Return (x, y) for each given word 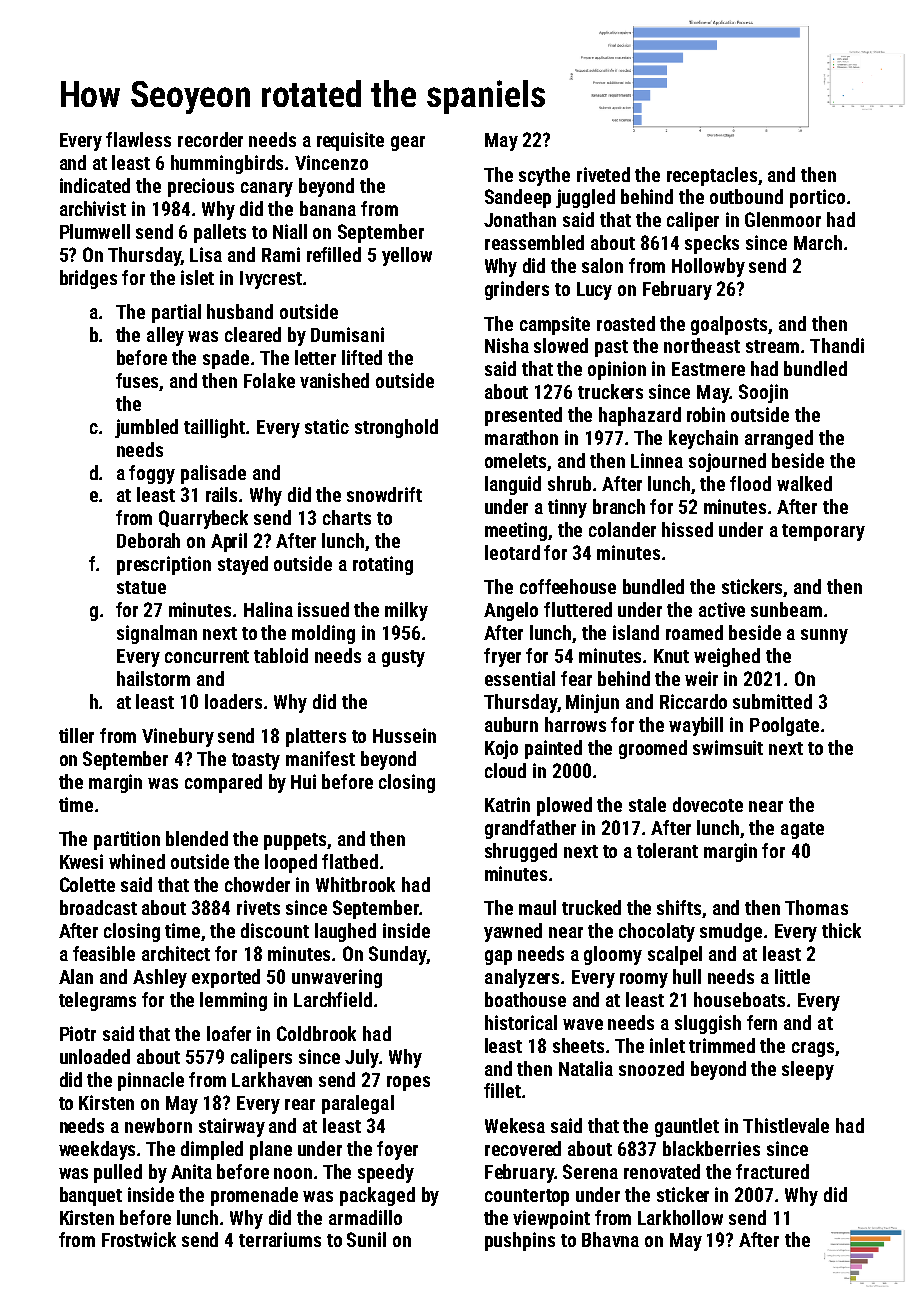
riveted (603, 174)
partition (127, 840)
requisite (350, 141)
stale (647, 804)
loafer (229, 1033)
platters (316, 737)
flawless (138, 139)
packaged (377, 1196)
